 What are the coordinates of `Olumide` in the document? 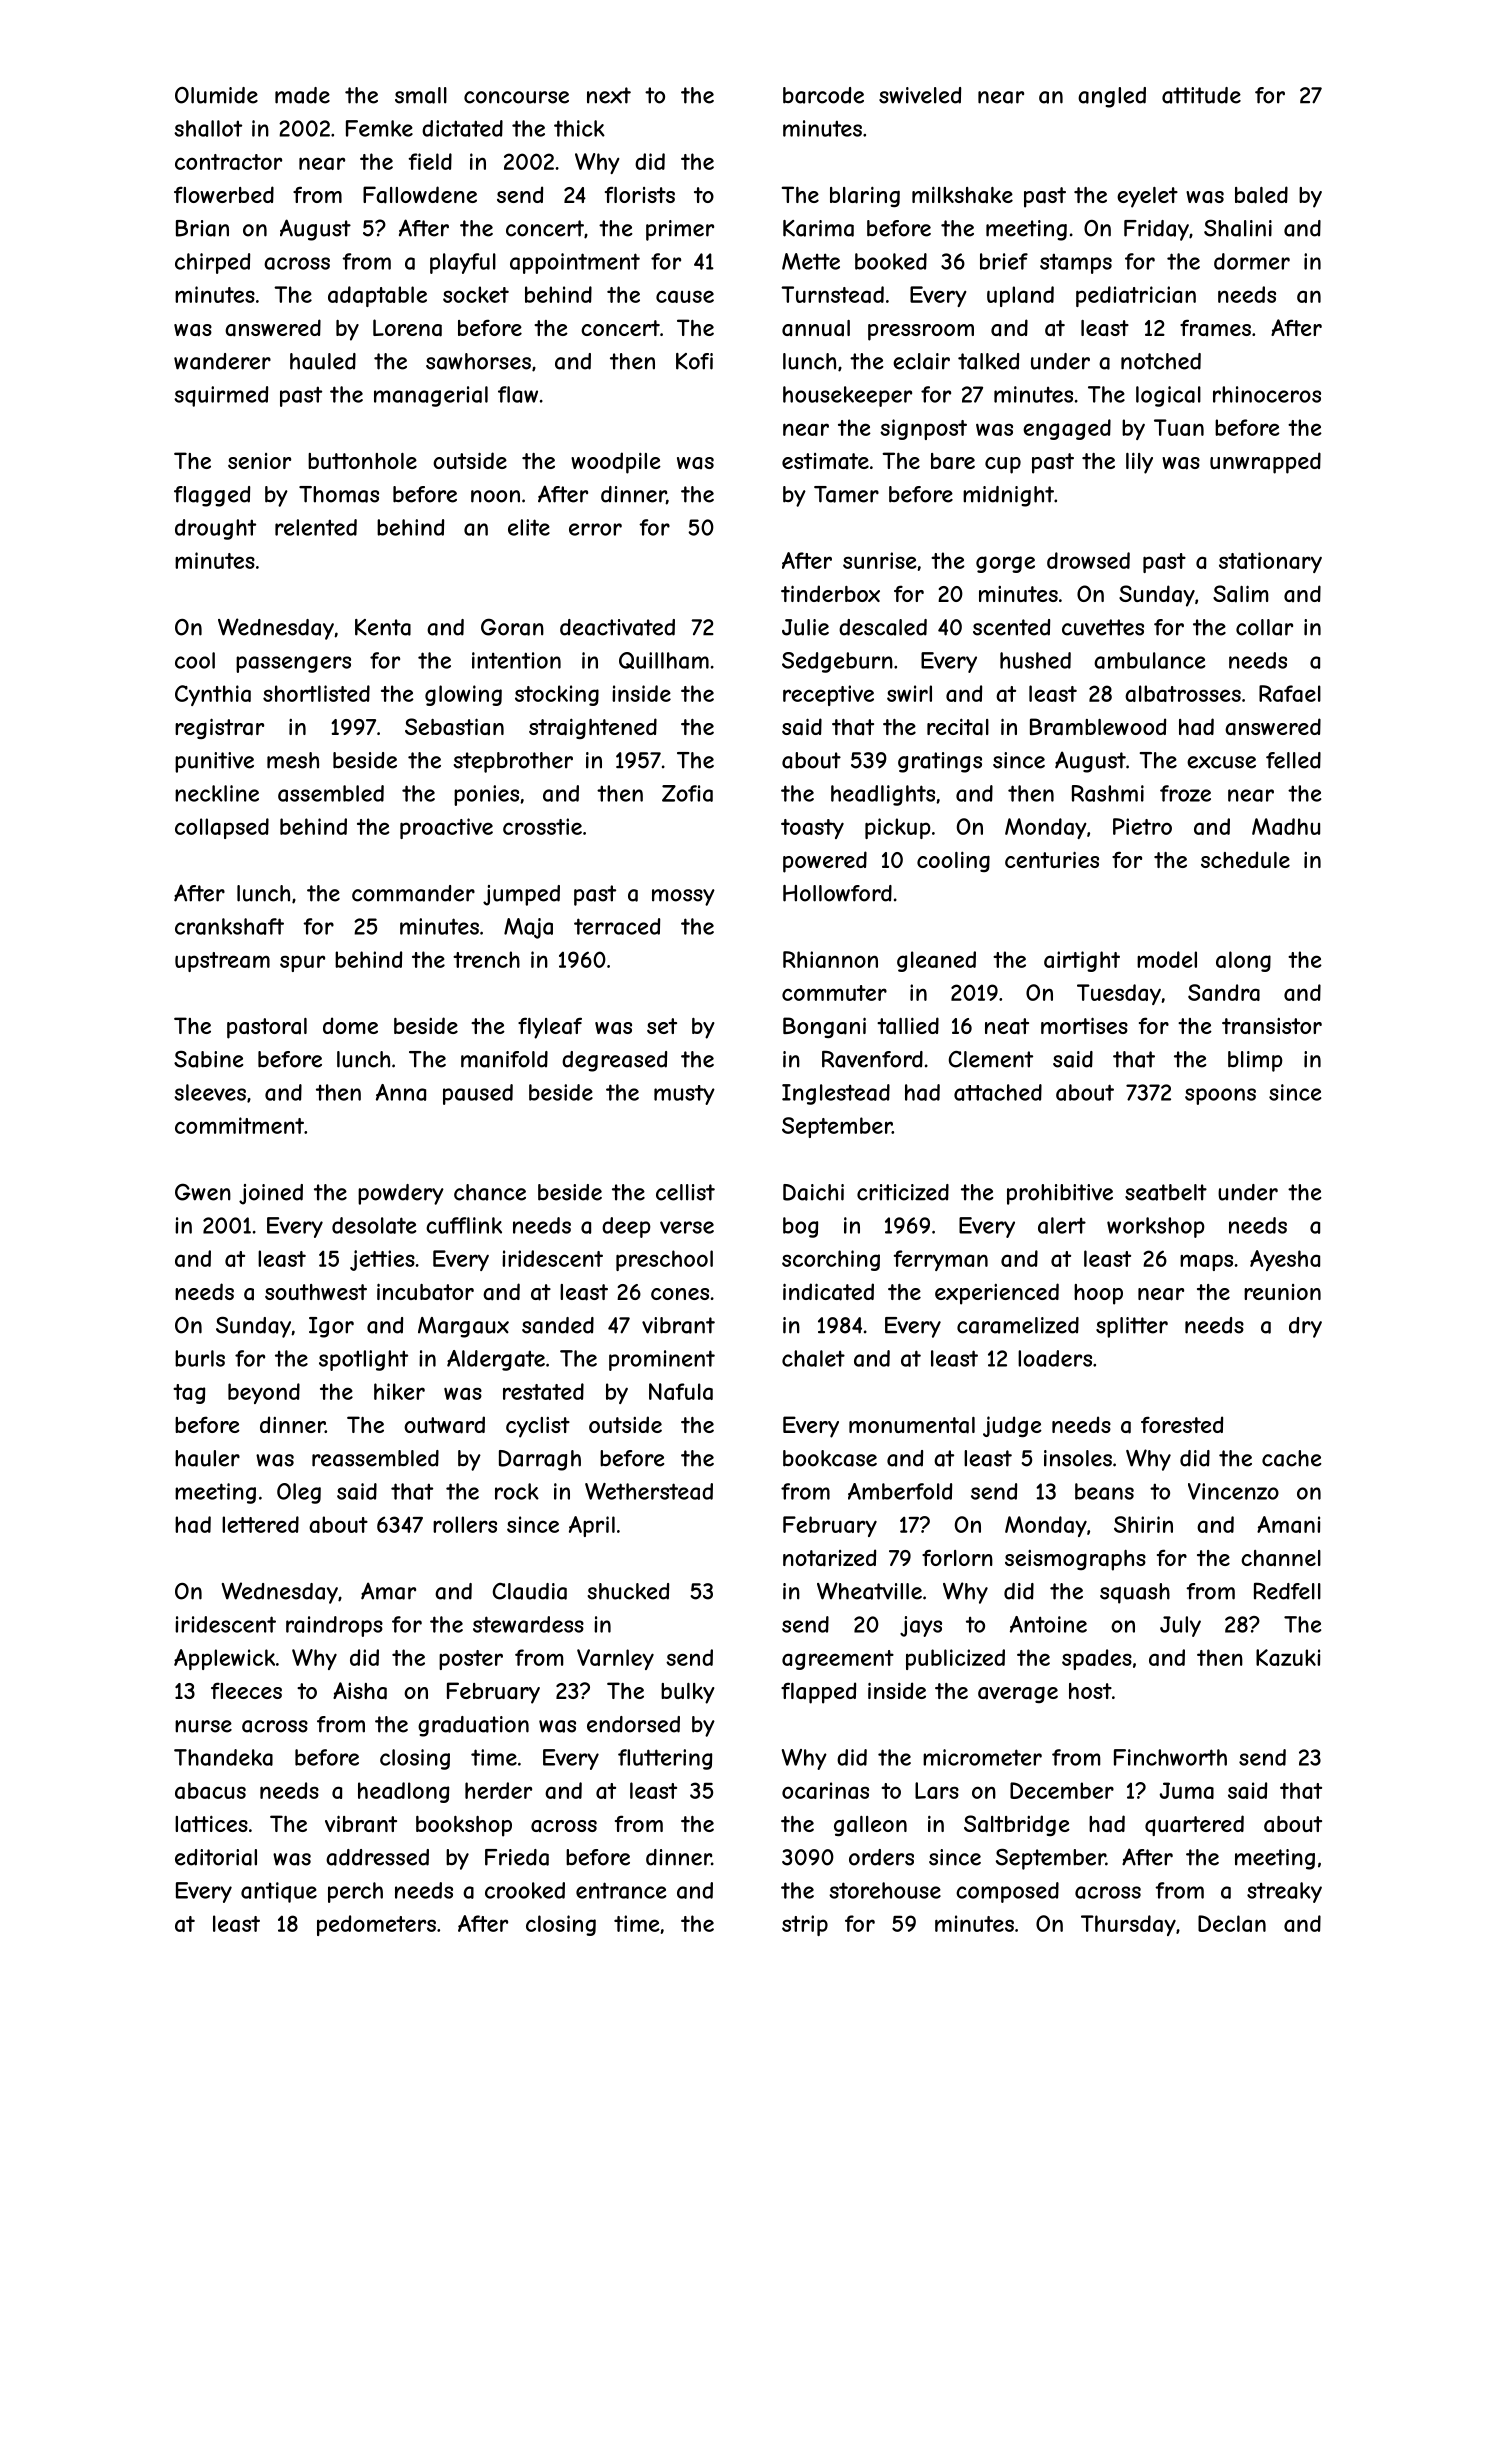 It's located at (216, 95).
